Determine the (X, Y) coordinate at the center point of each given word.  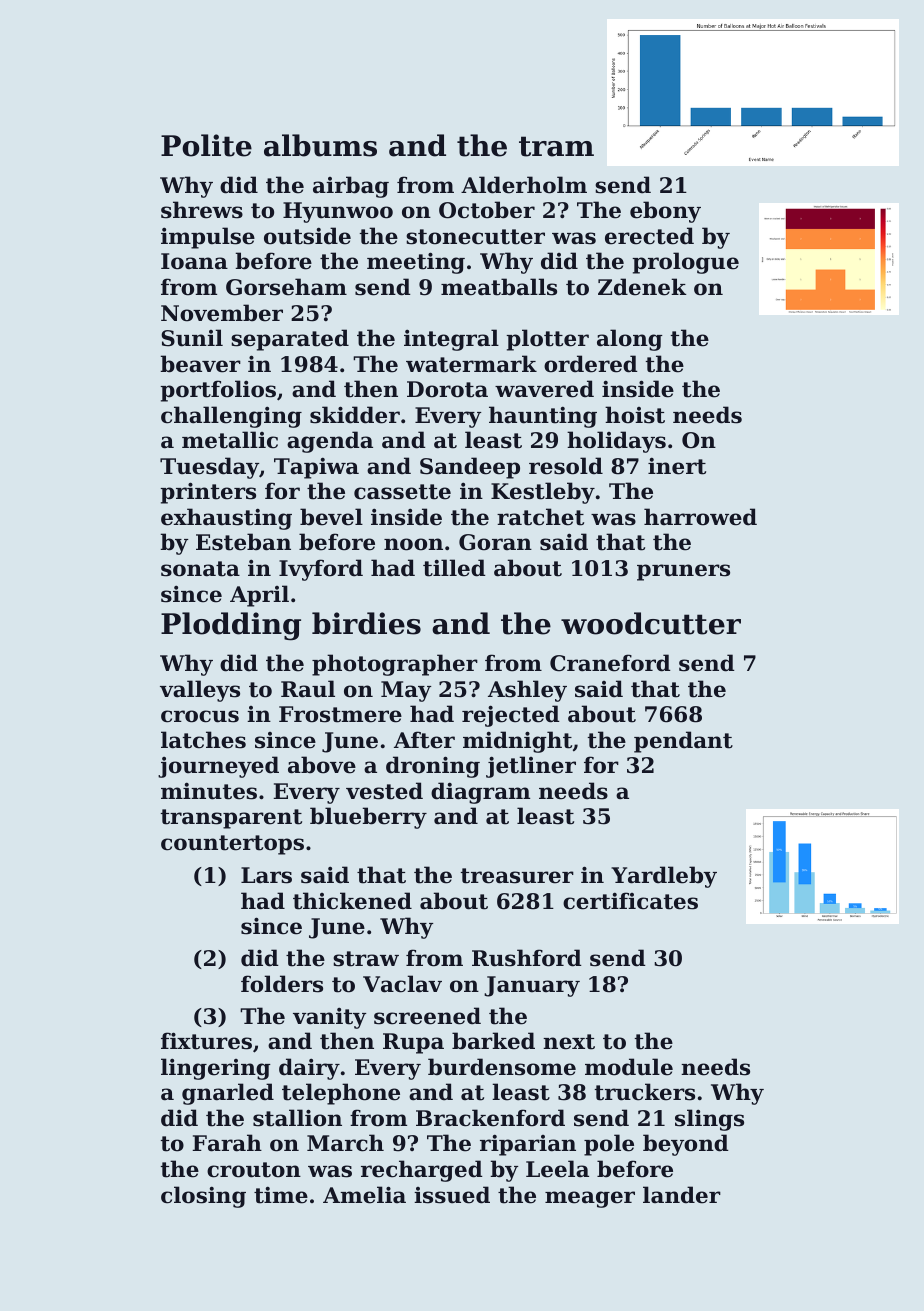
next (569, 1042)
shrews (202, 210)
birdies (366, 623)
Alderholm (524, 185)
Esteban (243, 542)
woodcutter (651, 623)
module (629, 1067)
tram (556, 146)
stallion (297, 1118)
